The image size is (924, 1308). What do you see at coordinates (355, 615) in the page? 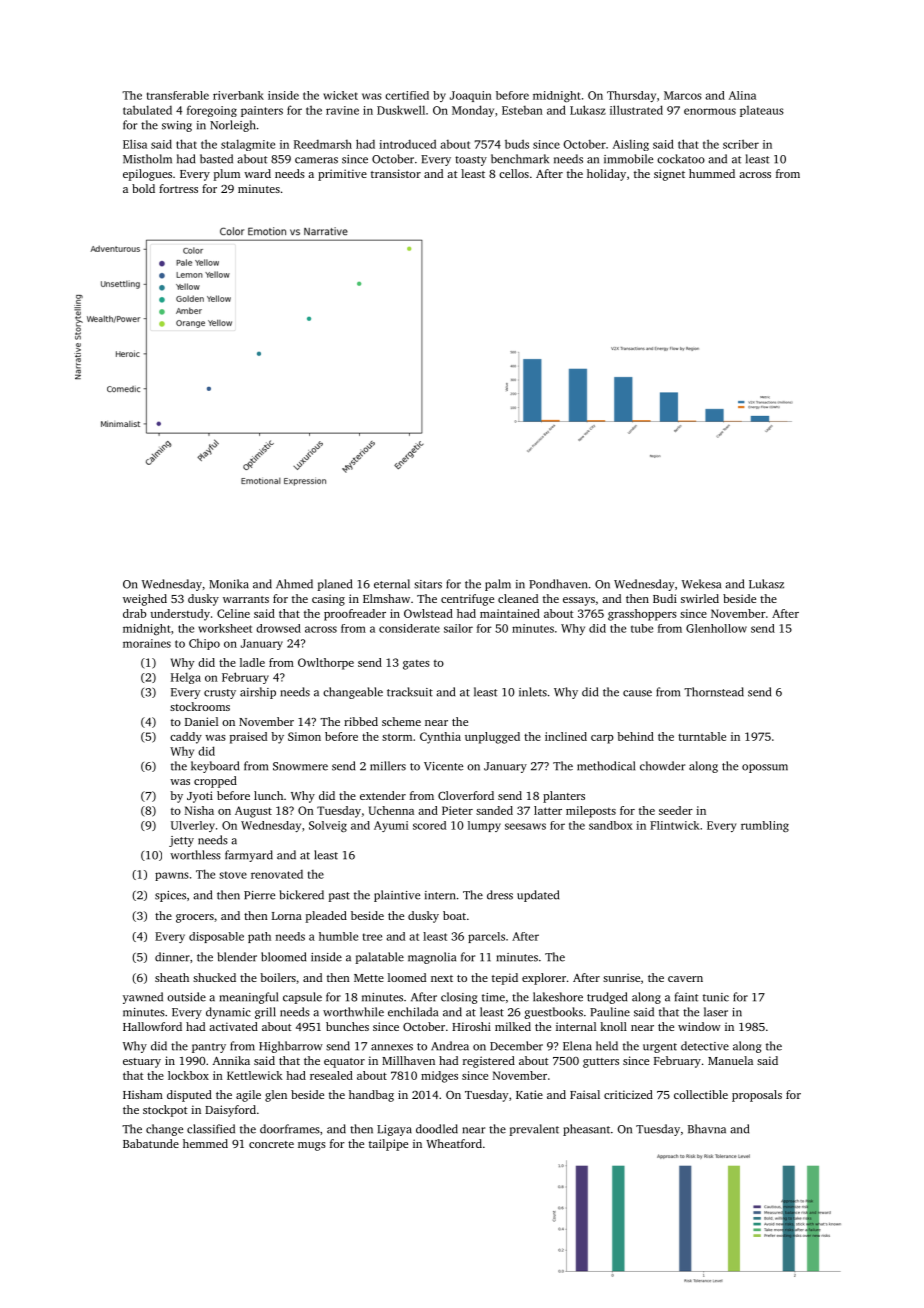
I see `proofreader` at bounding box center [355, 615].
